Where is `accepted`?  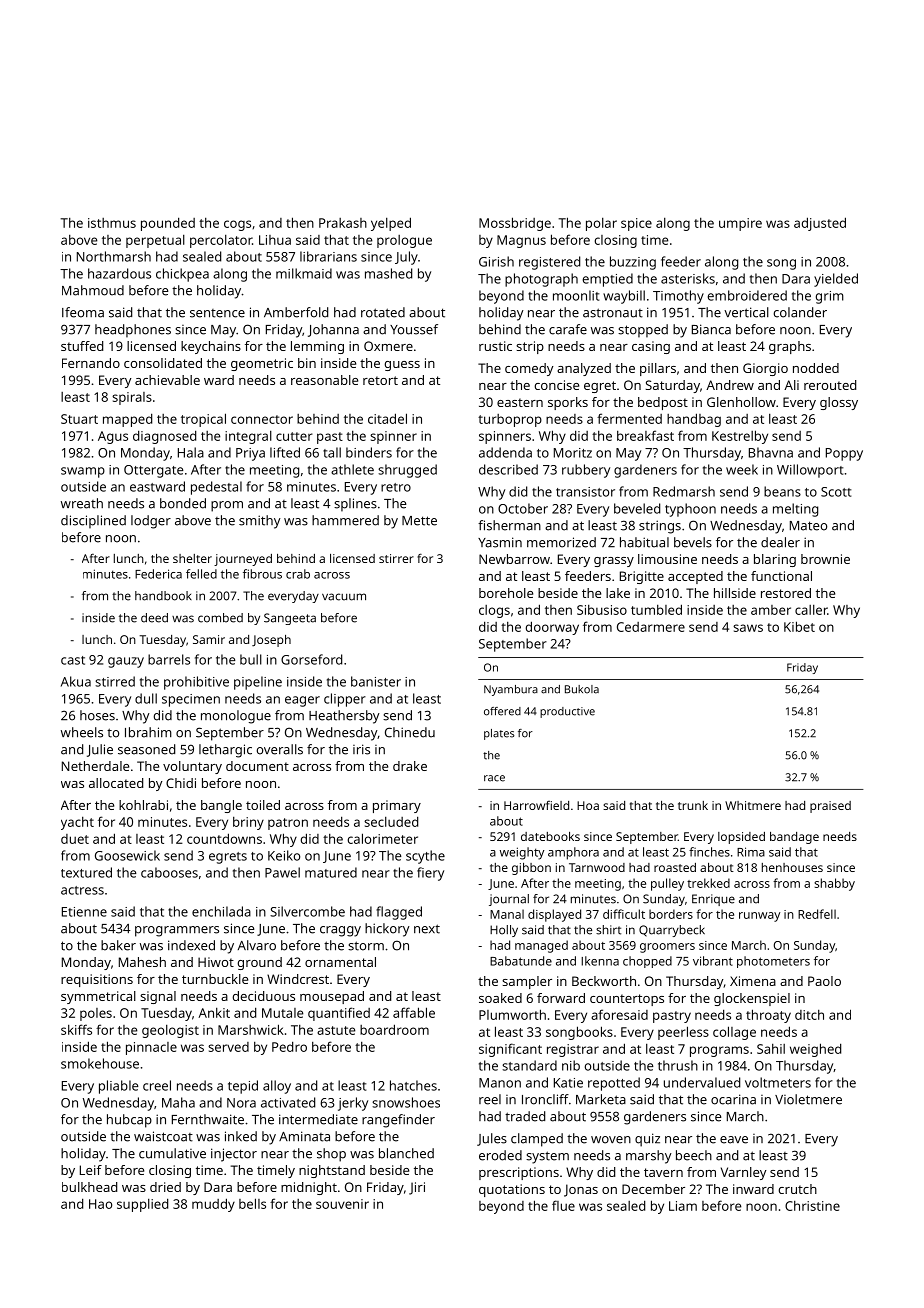 accepted is located at coordinates (695, 577).
